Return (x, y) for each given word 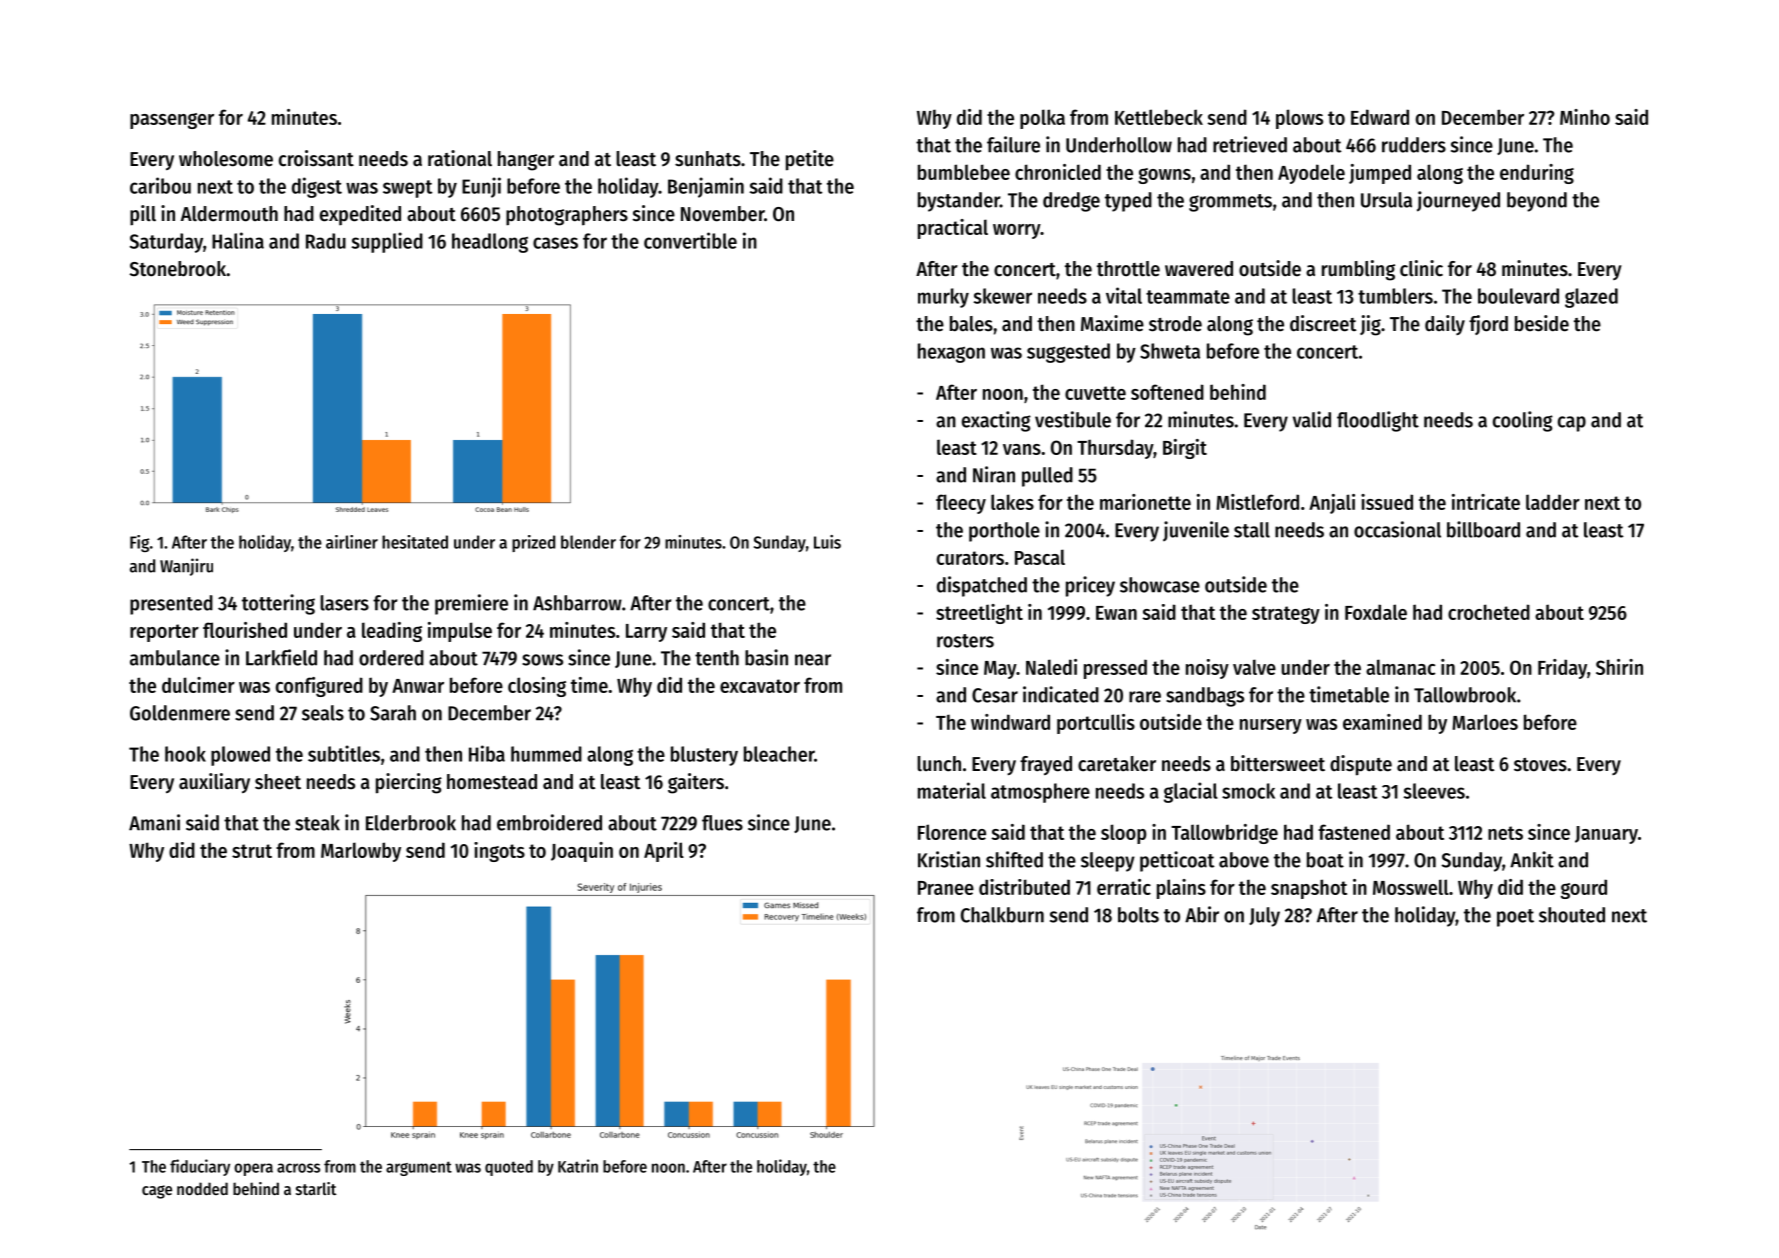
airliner (352, 542)
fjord (1488, 325)
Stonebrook (177, 269)
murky (943, 298)
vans (1022, 449)
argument (419, 1168)
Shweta (1170, 351)
